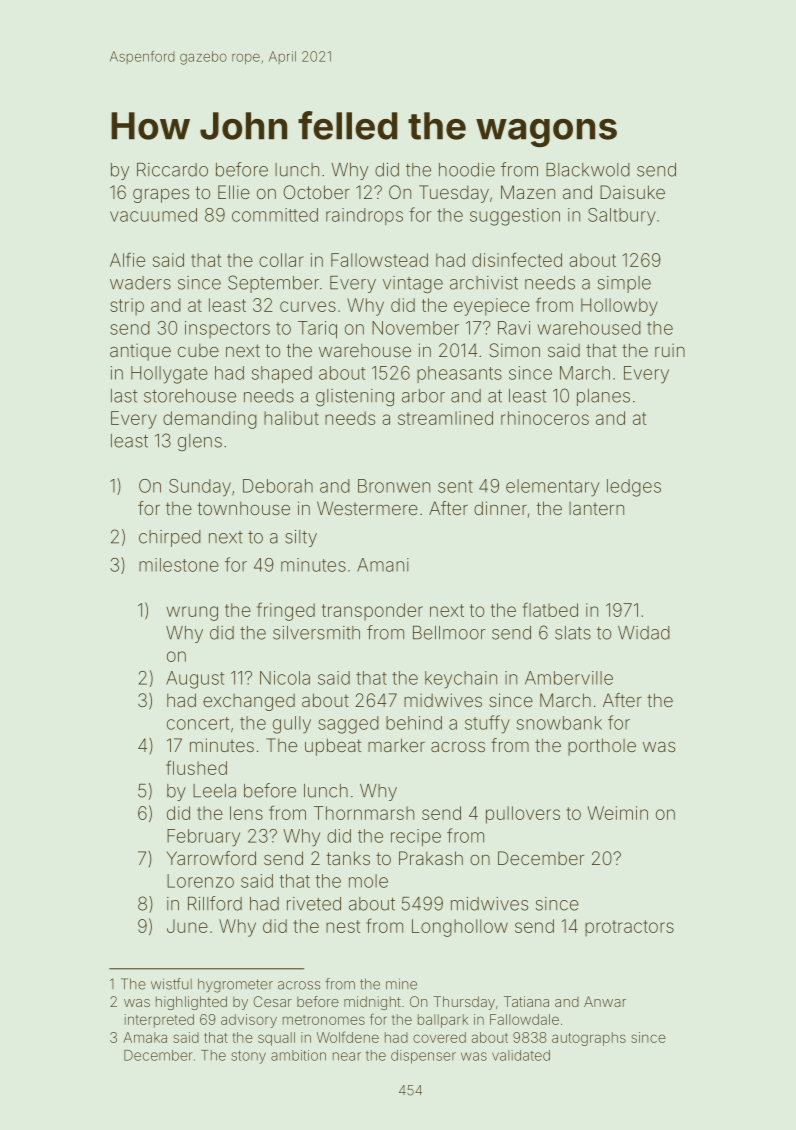  What do you see at coordinates (200, 488) in the document?
I see `Sunday` at bounding box center [200, 488].
